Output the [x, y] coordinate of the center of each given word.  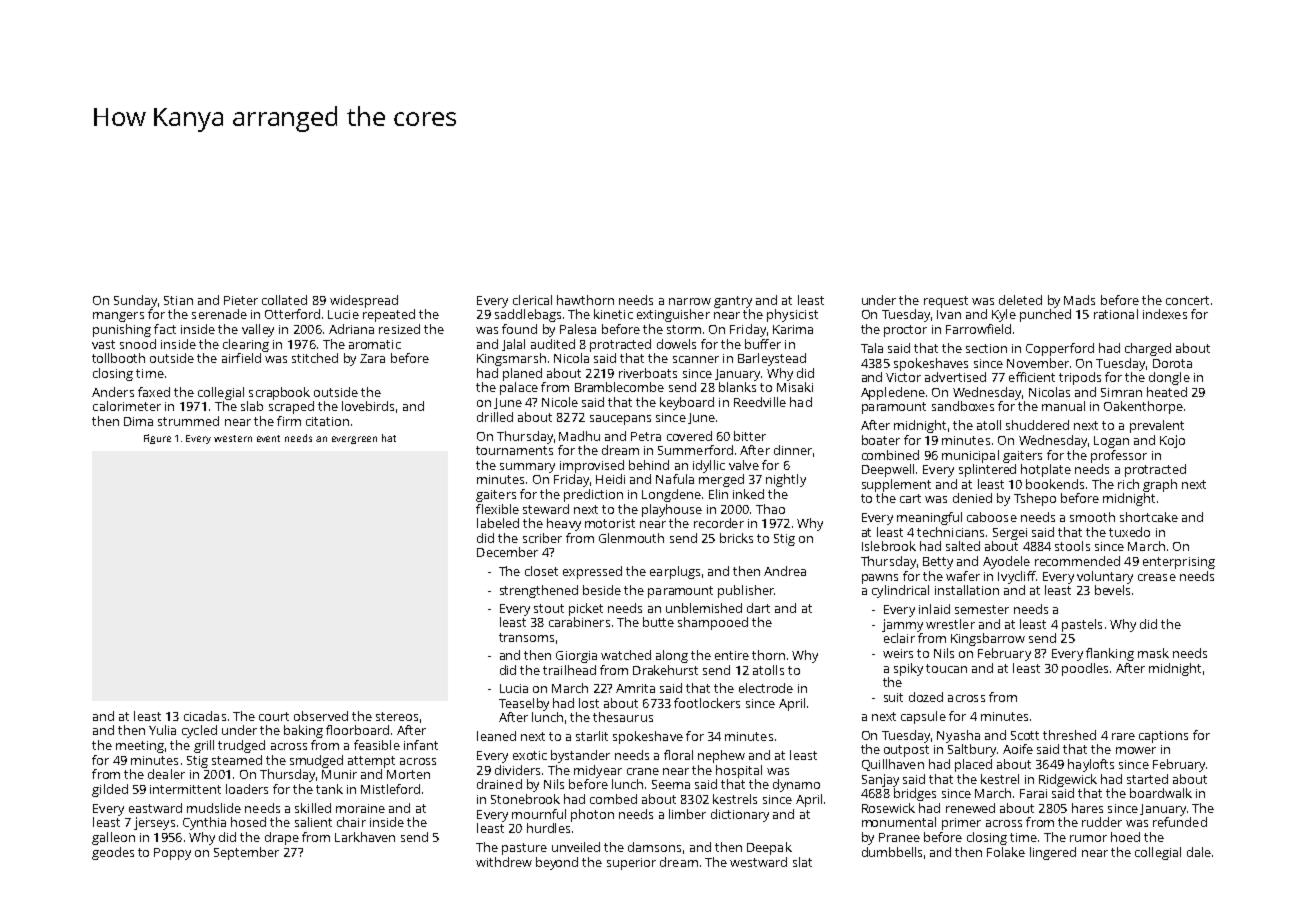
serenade [219, 314]
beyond [557, 863]
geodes [113, 853]
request [946, 302]
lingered [1053, 853]
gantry [733, 302]
